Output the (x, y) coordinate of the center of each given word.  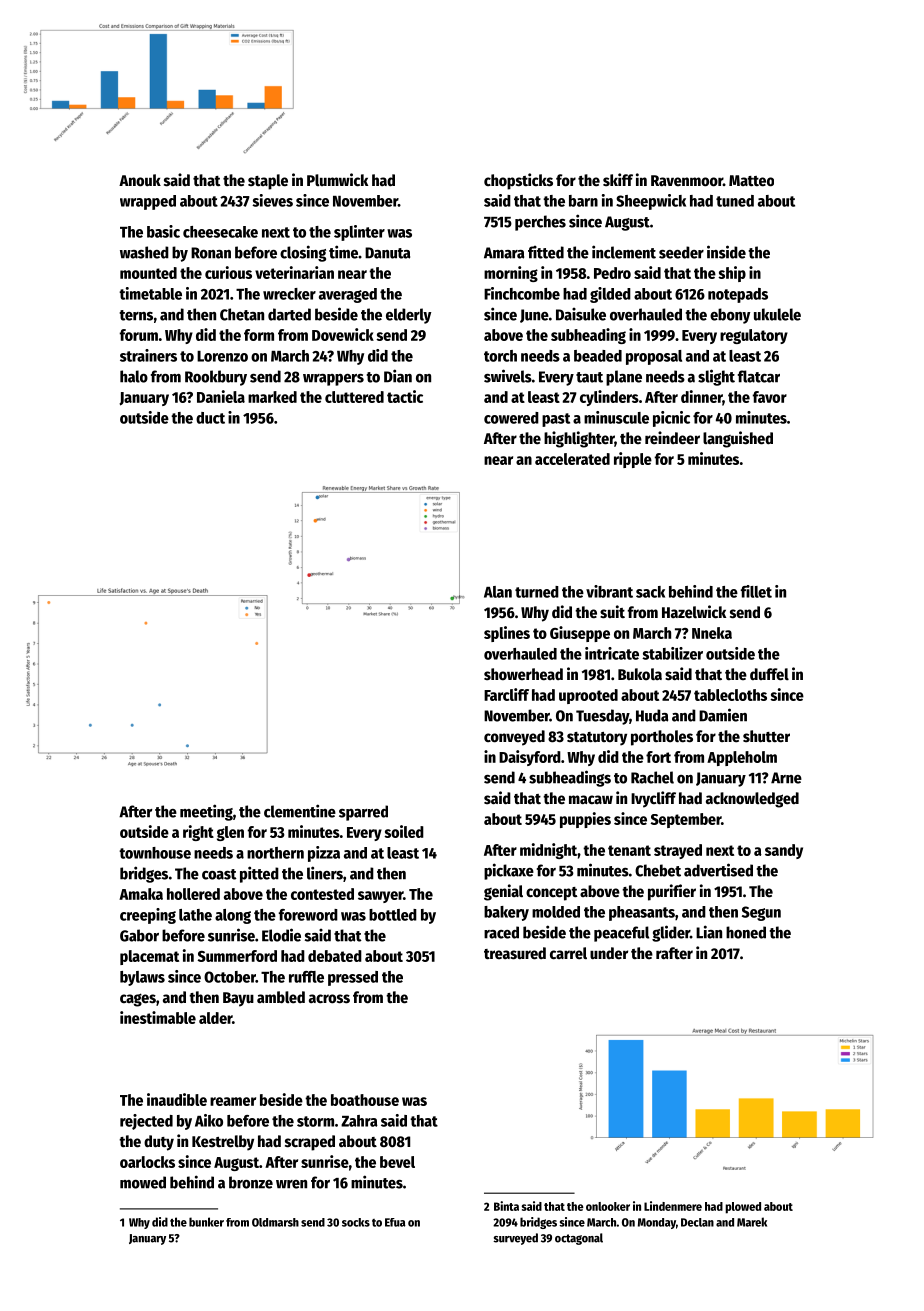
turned (537, 592)
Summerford (237, 956)
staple (268, 182)
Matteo (751, 181)
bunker (206, 1222)
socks (356, 1222)
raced (501, 932)
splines (507, 634)
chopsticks (518, 181)
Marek (752, 1222)
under (609, 953)
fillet (756, 591)
